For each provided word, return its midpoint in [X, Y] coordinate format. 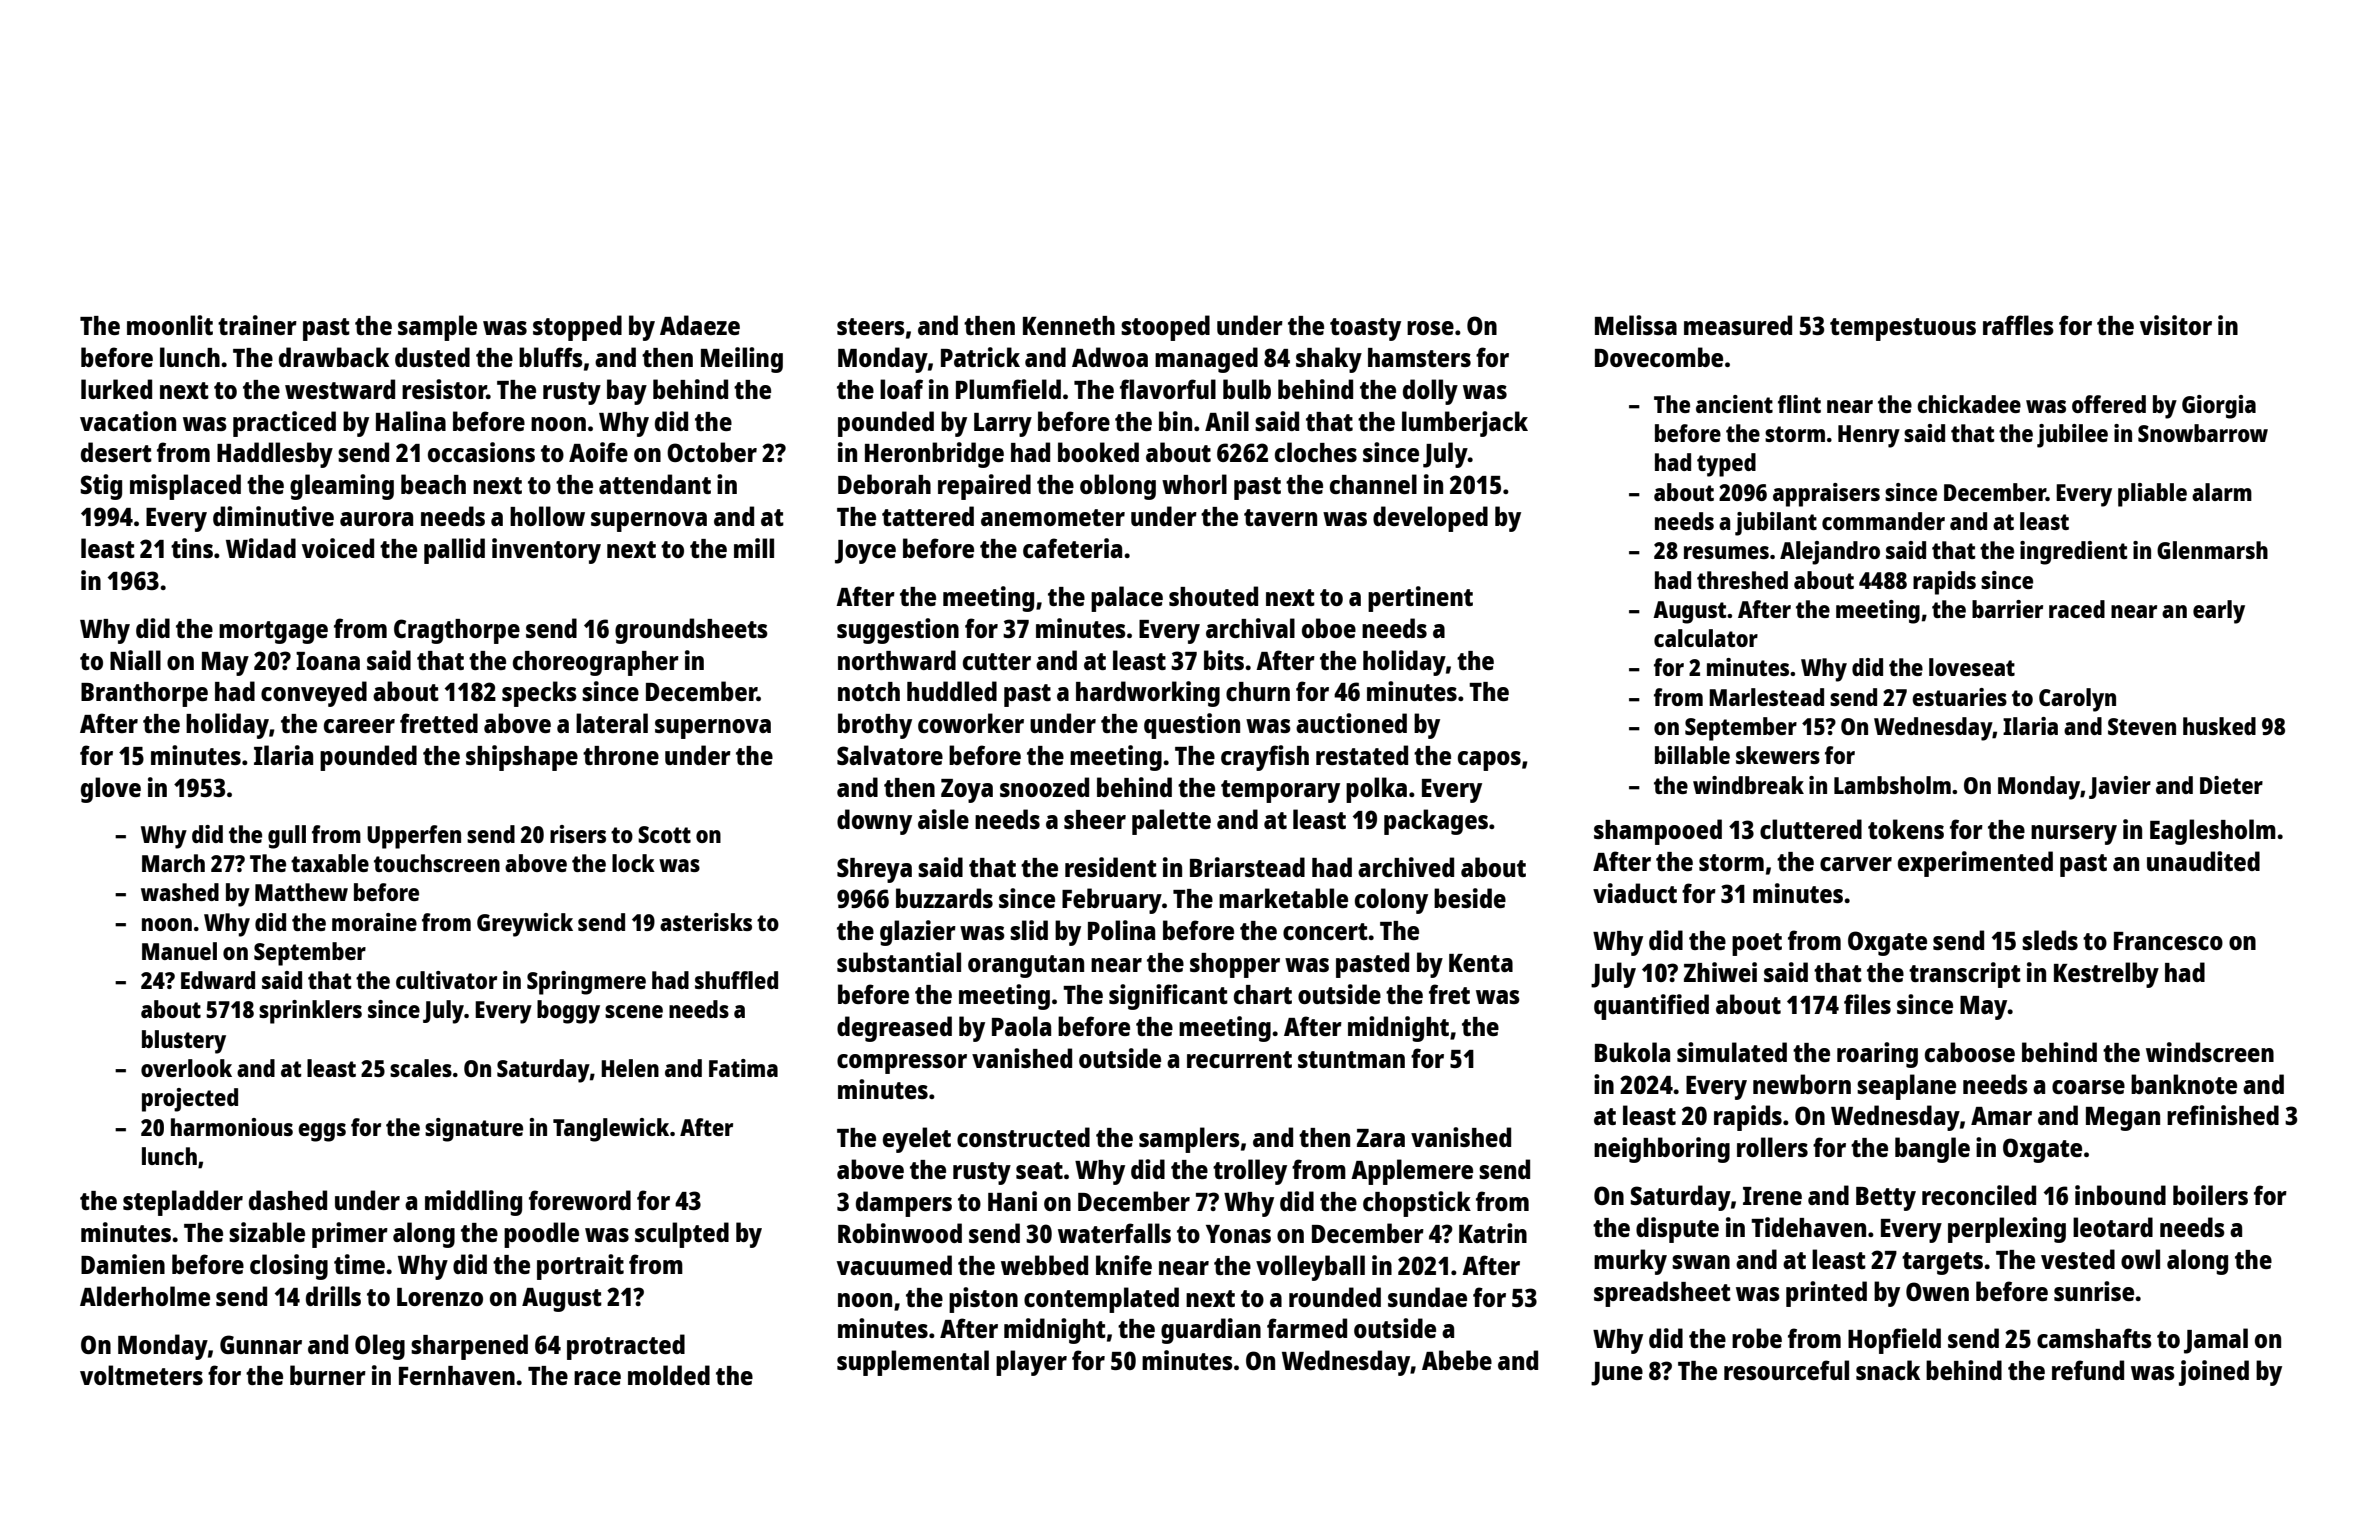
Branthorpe [144, 694]
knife [1124, 1265]
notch [869, 691]
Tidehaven [1808, 1227]
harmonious [232, 1127]
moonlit [170, 325]
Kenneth [1069, 325]
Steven [2142, 726]
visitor [2176, 325]
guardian [1211, 1331]
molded [669, 1375]
